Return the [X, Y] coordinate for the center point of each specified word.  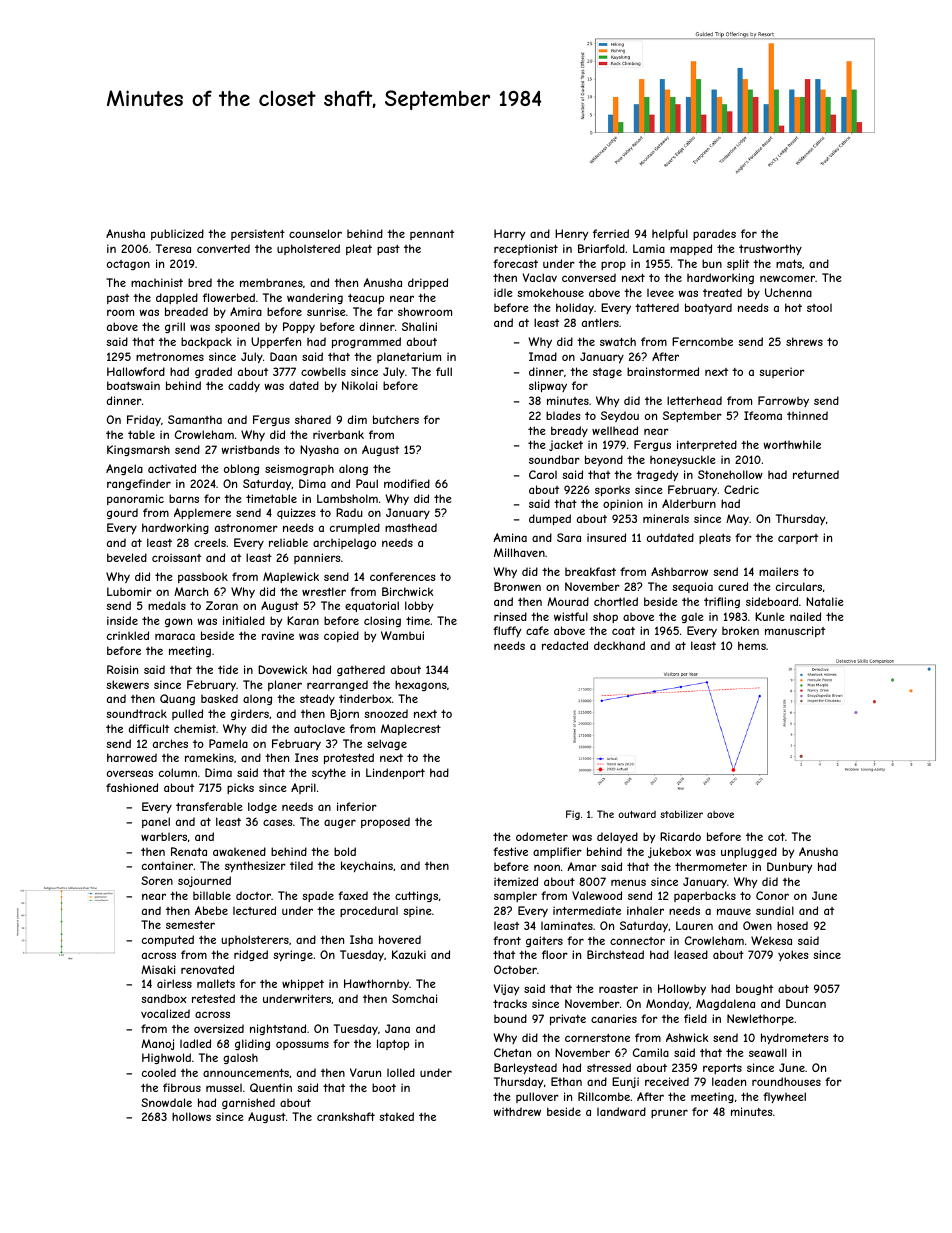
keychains [367, 866]
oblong [241, 469]
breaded [186, 311]
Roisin [122, 669]
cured [733, 586]
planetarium [409, 357]
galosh [240, 1059]
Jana [397, 1028]
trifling [722, 602]
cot [776, 837]
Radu [349, 512]
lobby [419, 606]
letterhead [694, 400]
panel [156, 822]
